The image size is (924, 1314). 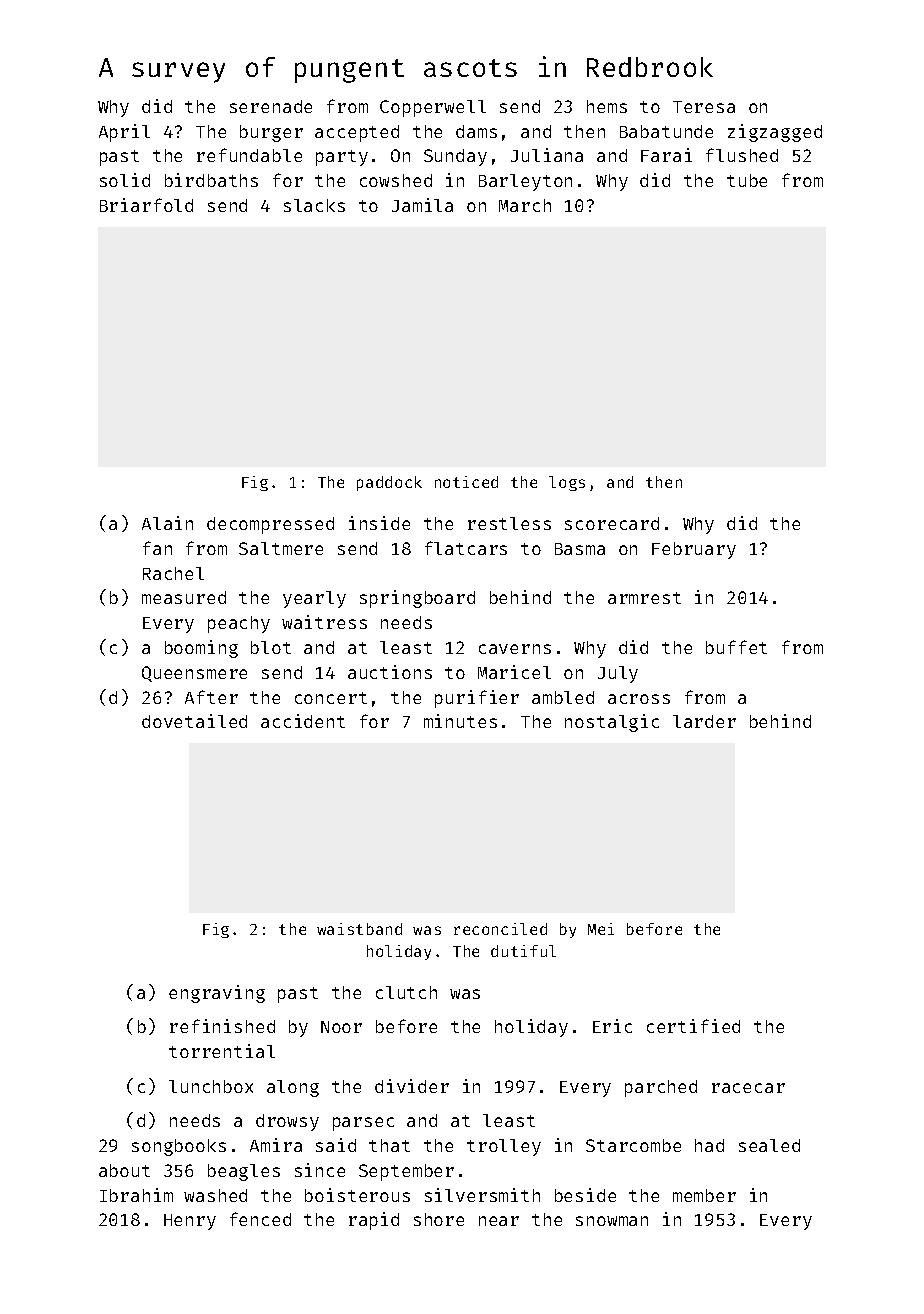 I want to click on hems, so click(x=607, y=106).
